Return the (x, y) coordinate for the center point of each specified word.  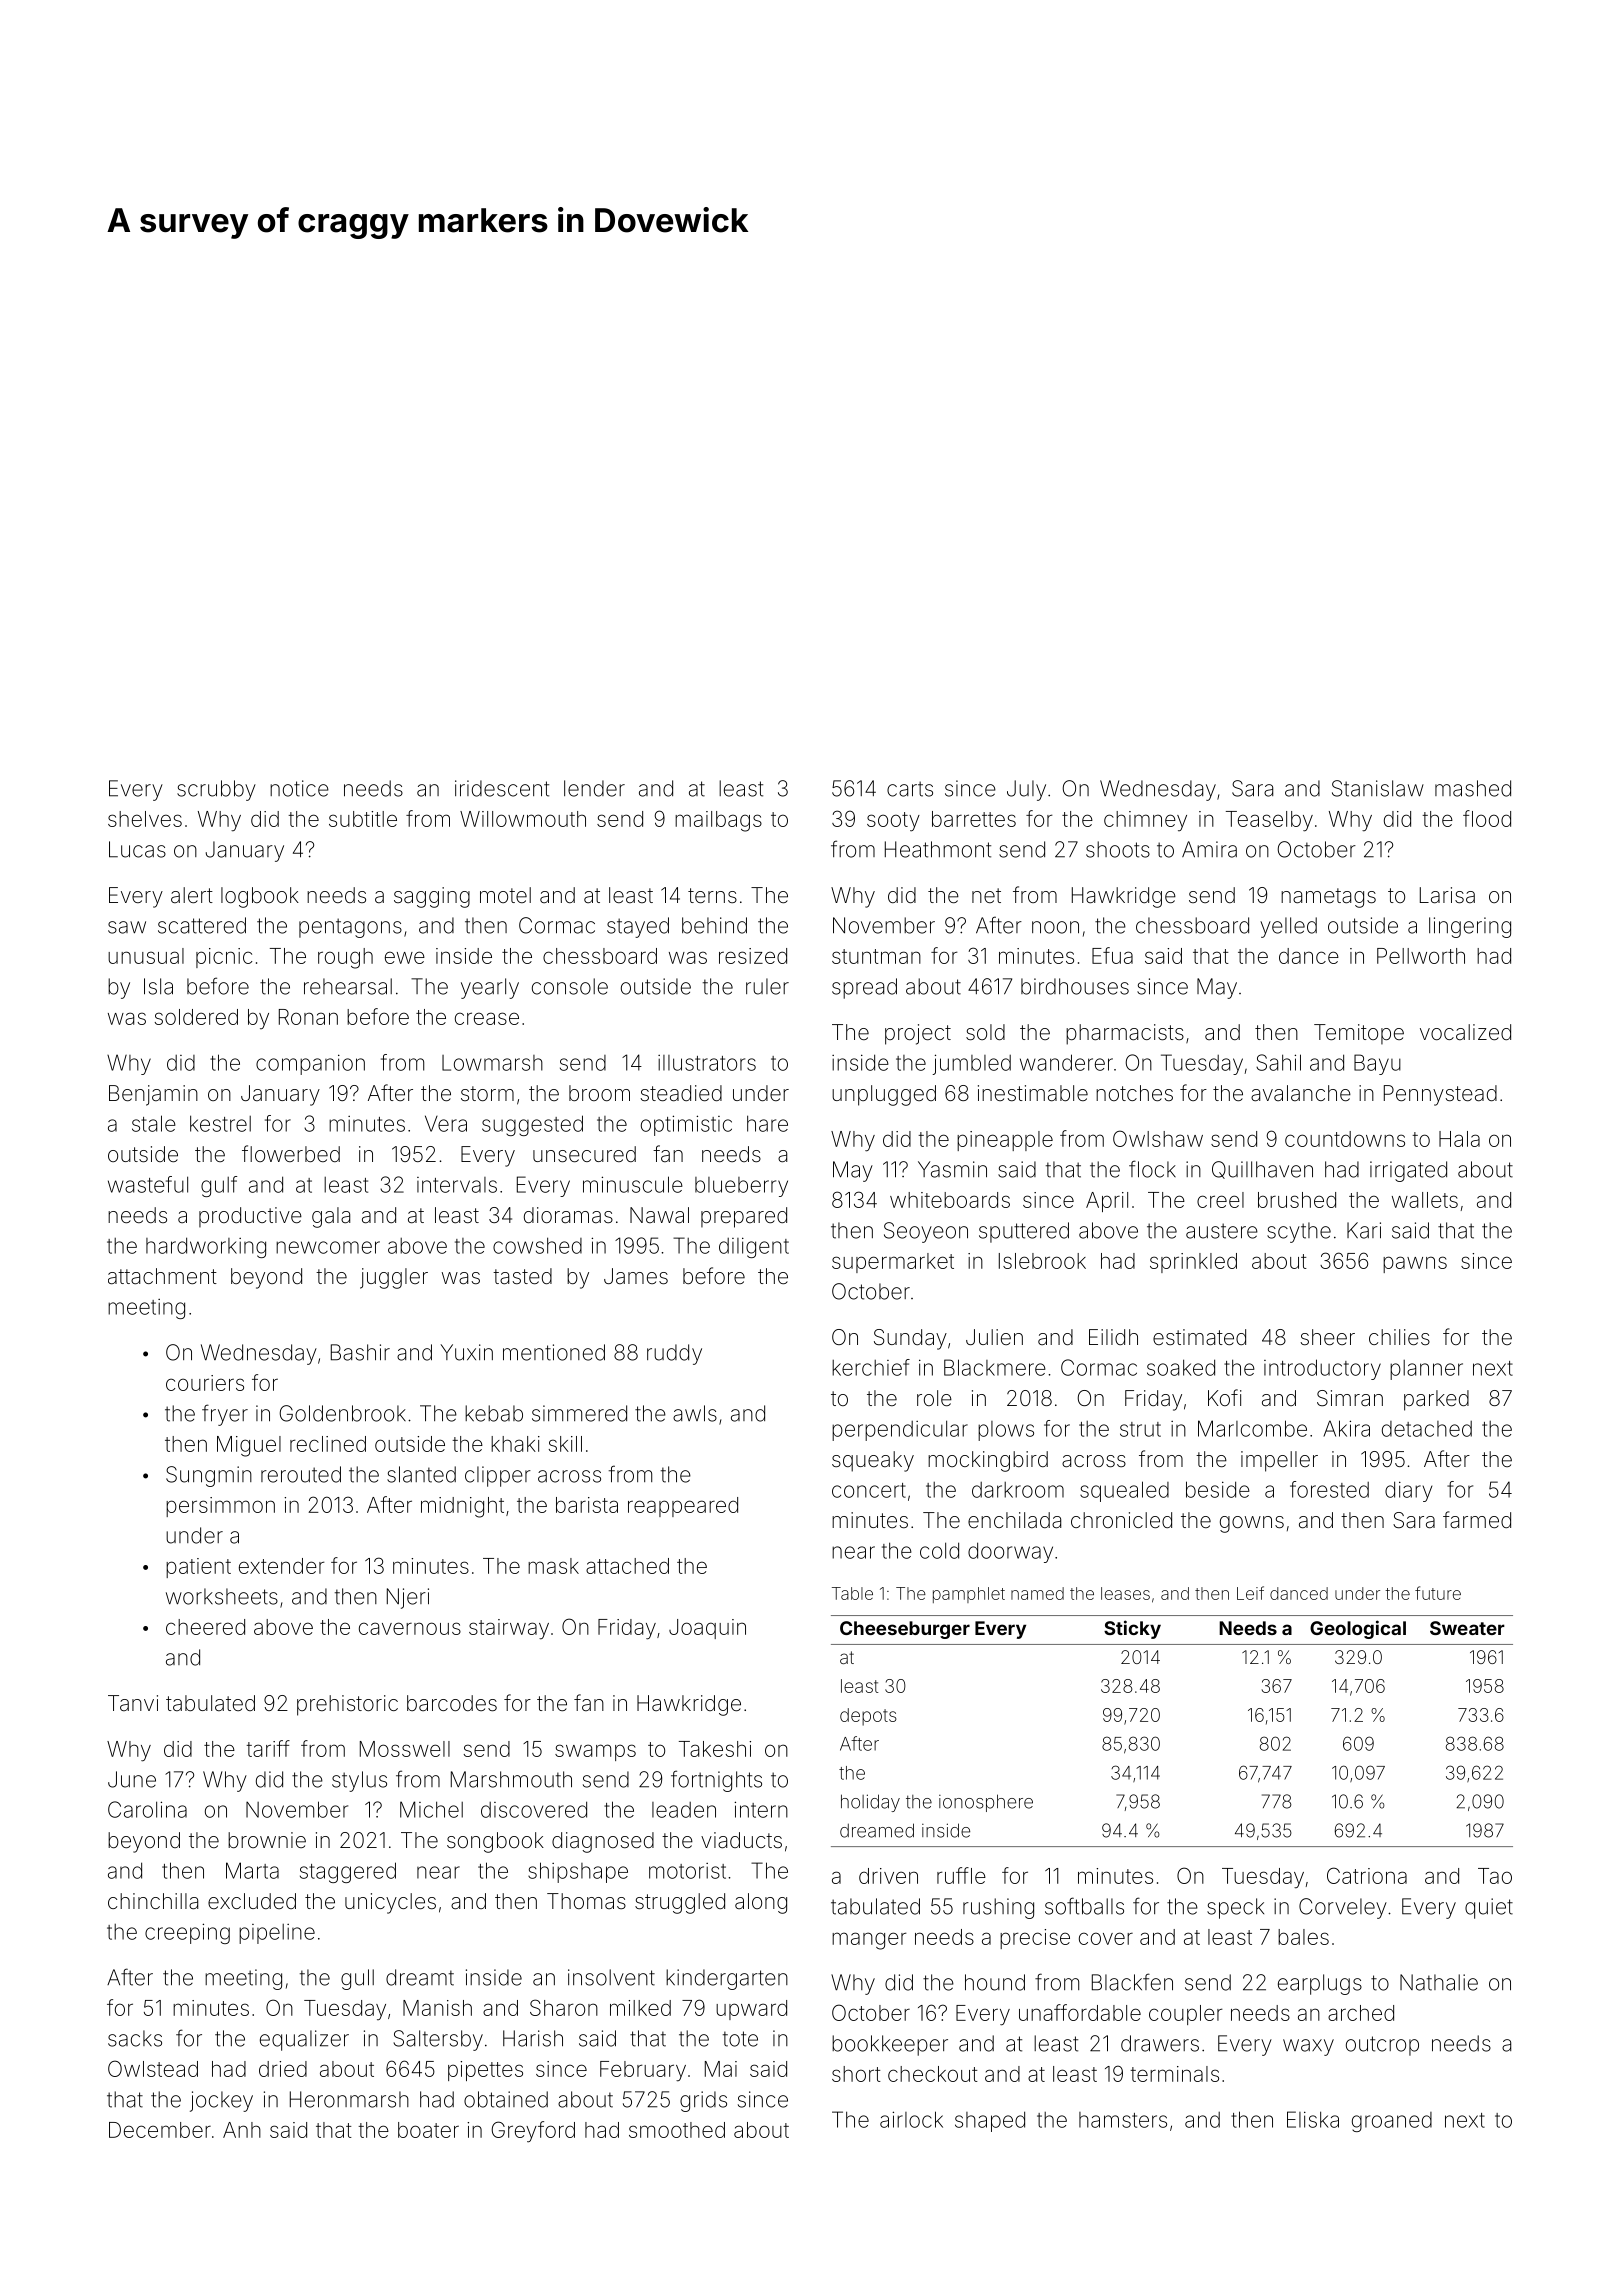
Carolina (147, 1809)
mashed (1473, 788)
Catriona (1367, 1875)
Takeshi (715, 1749)
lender (594, 788)
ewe (405, 957)
